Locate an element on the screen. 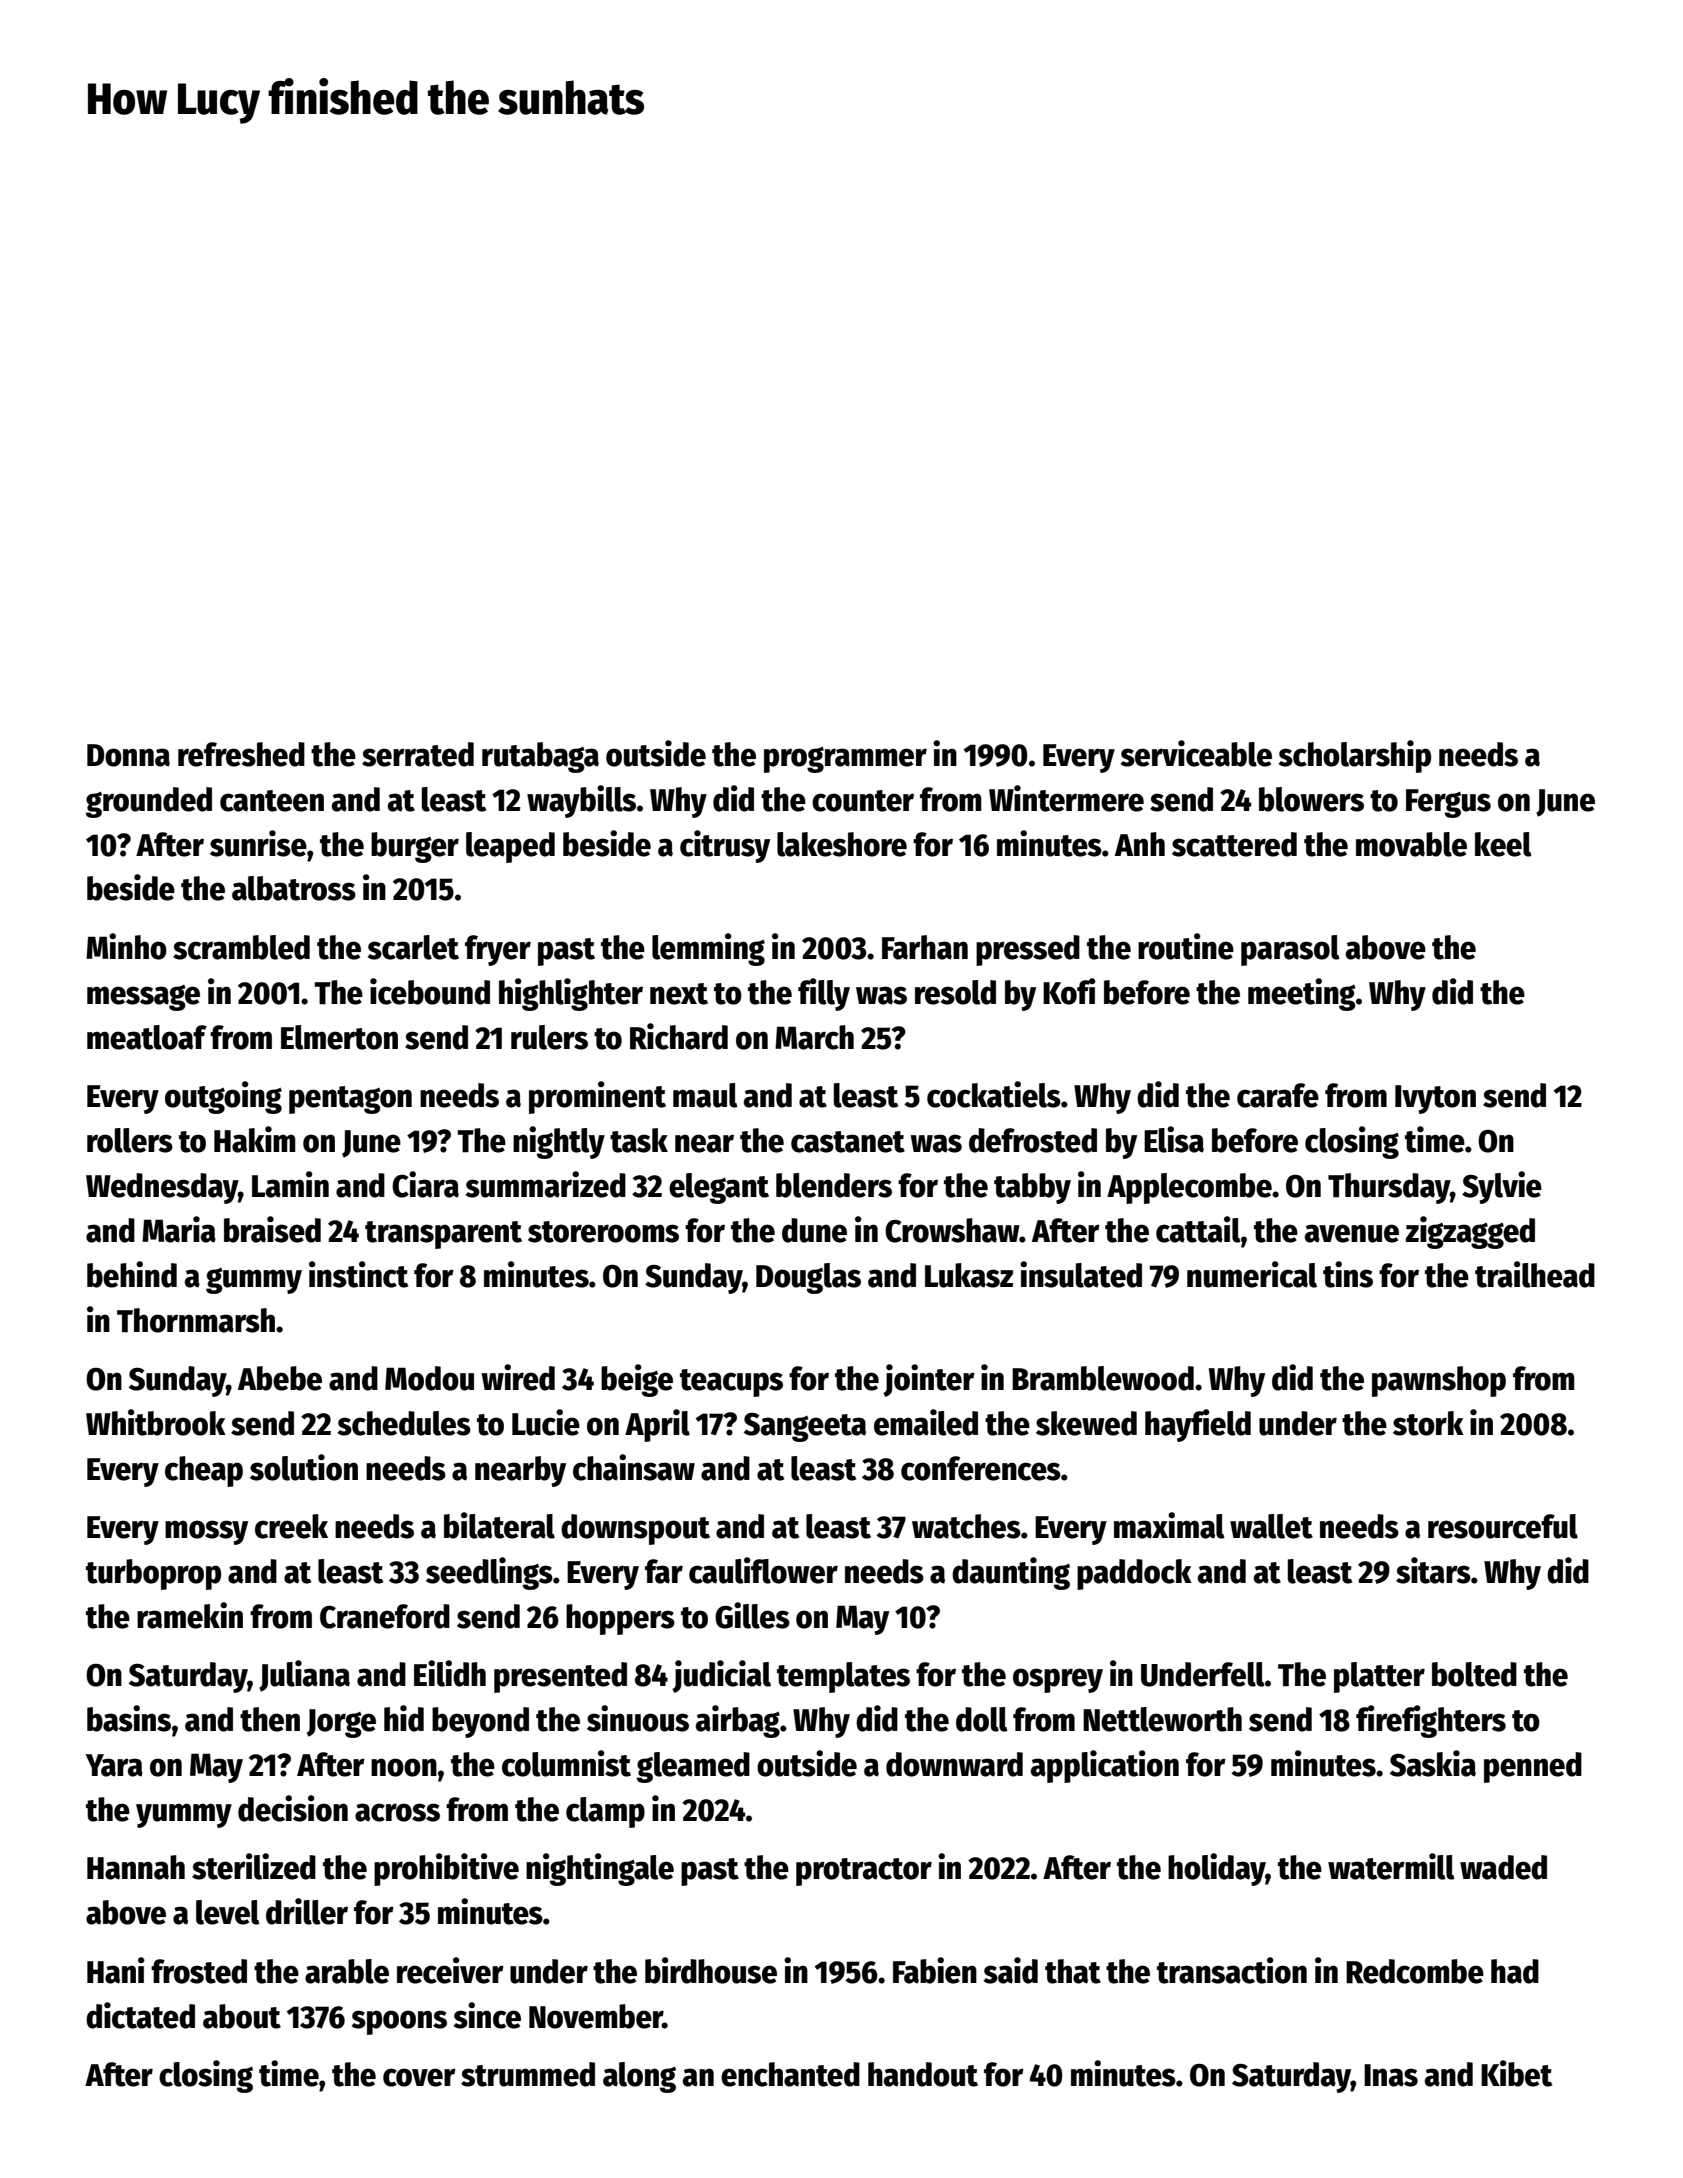  cover is located at coordinates (419, 2077).
